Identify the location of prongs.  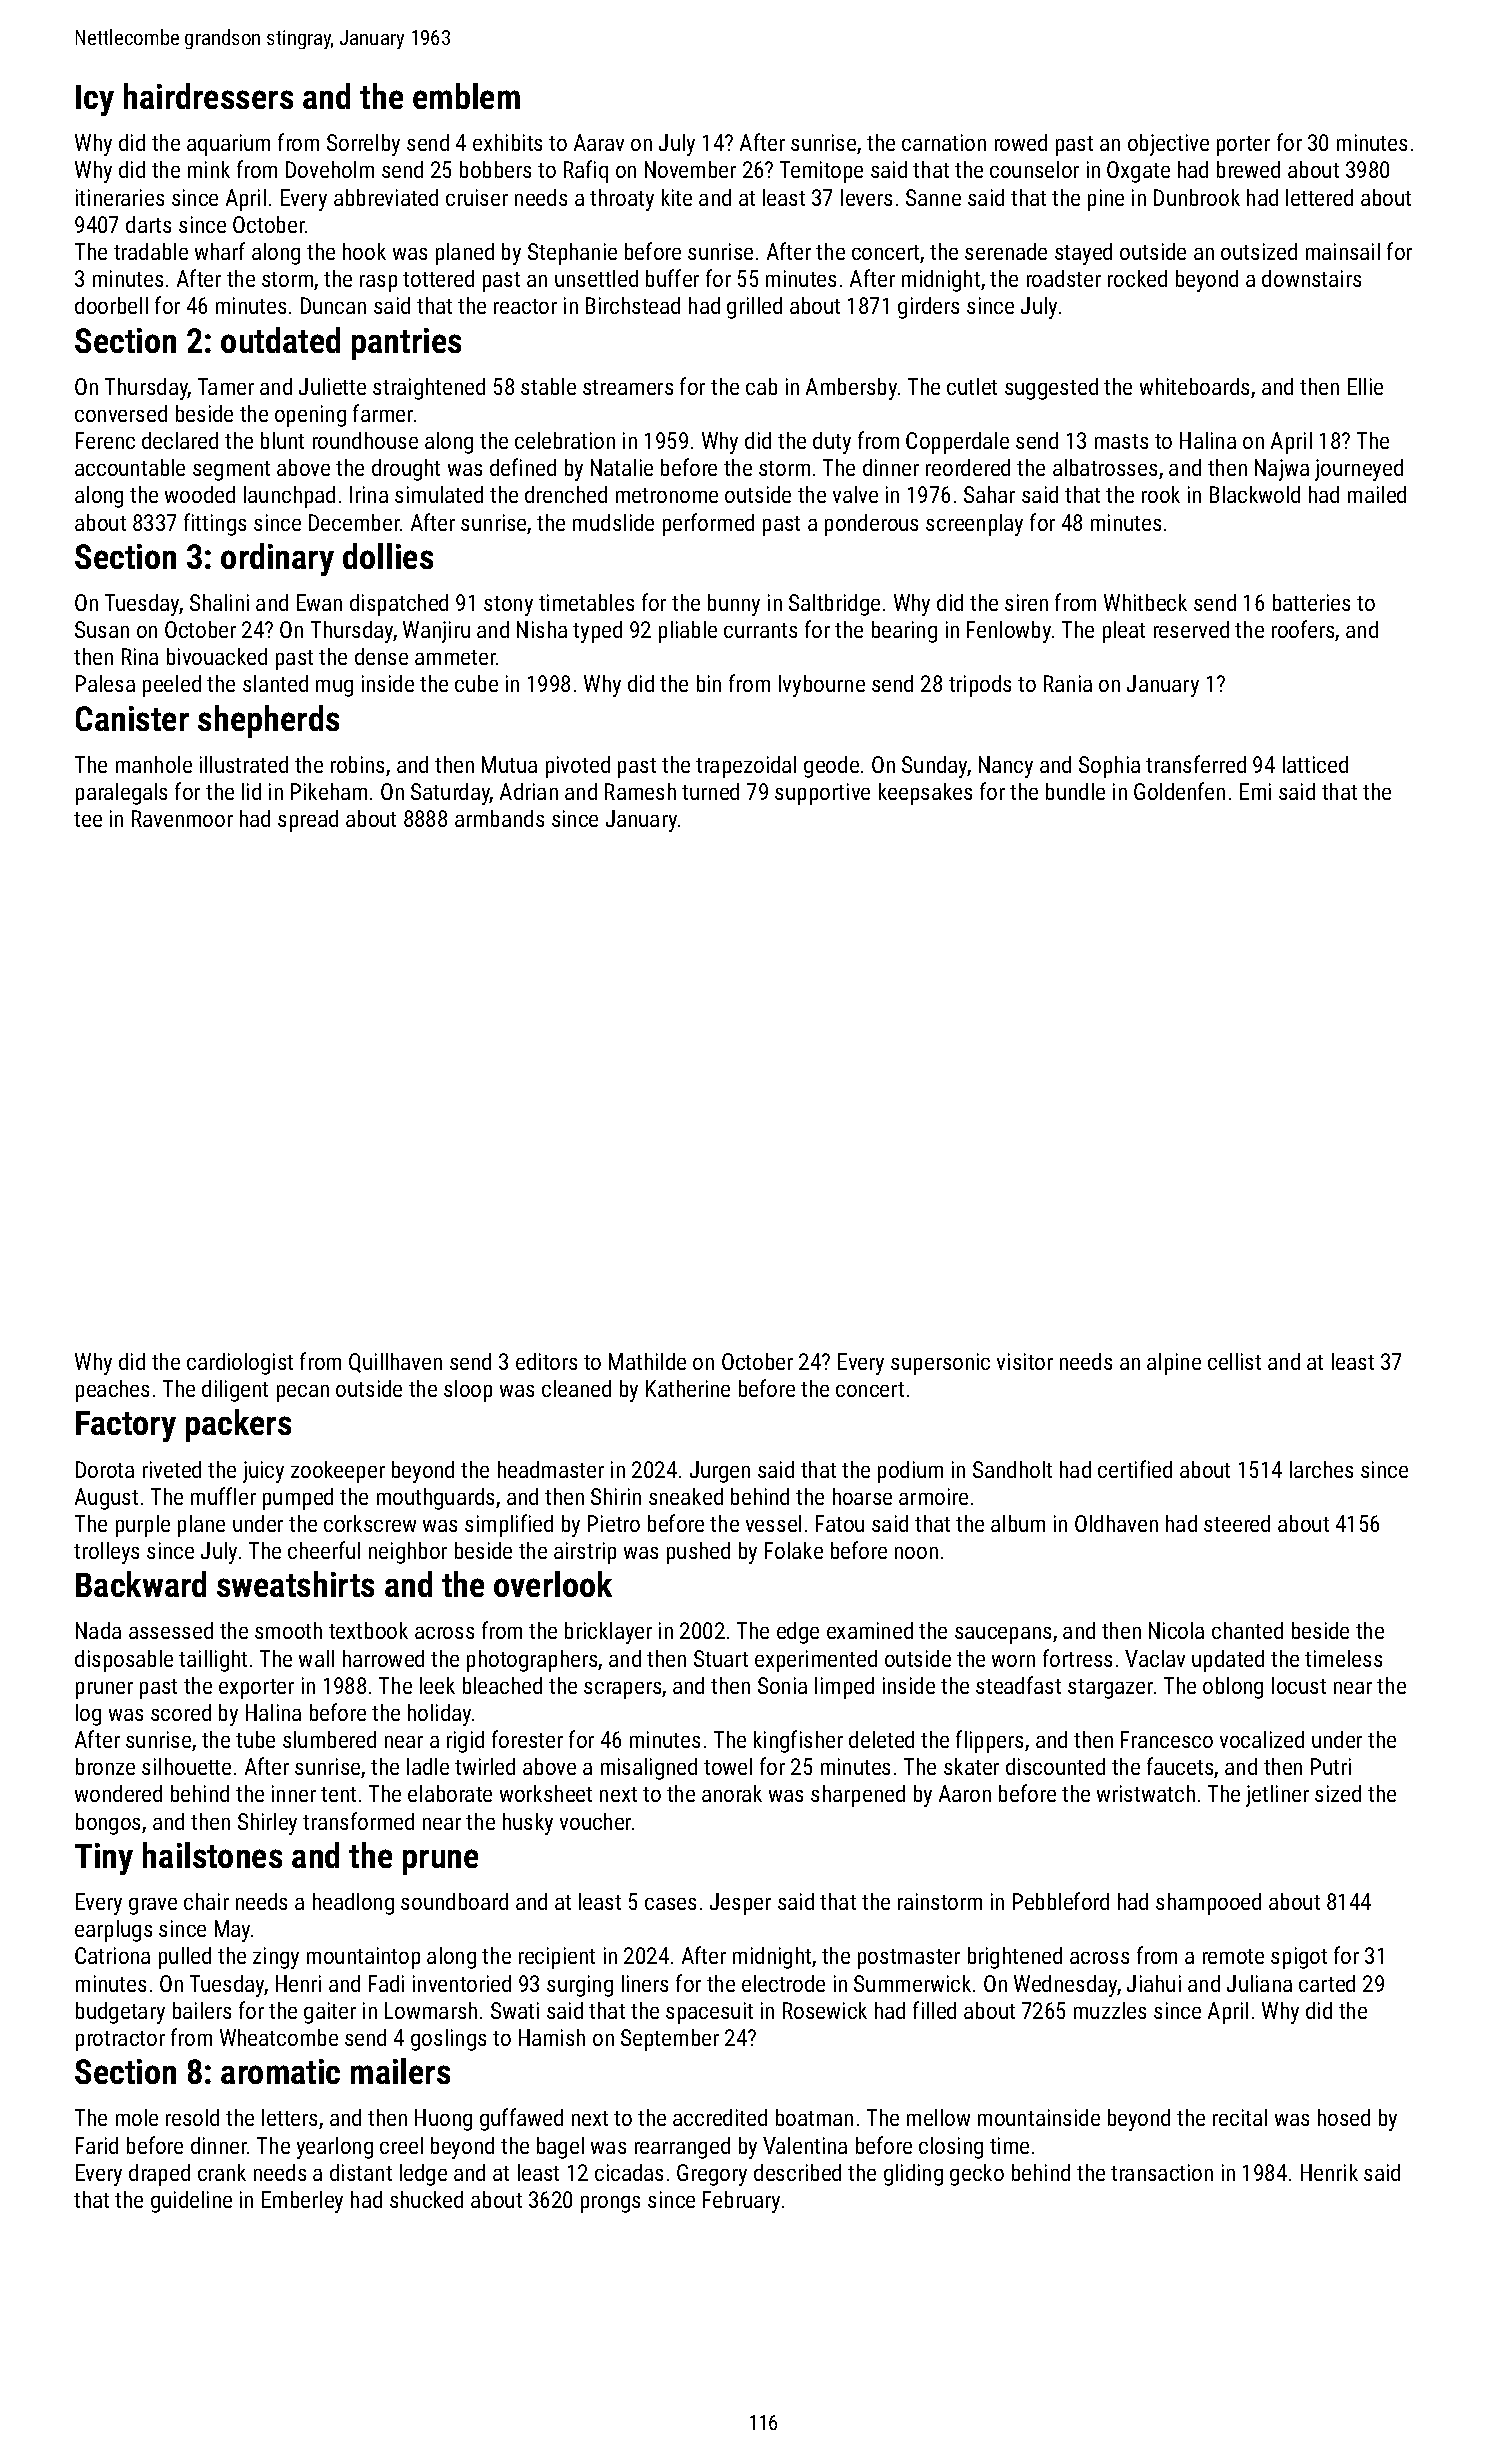
(610, 2204).
